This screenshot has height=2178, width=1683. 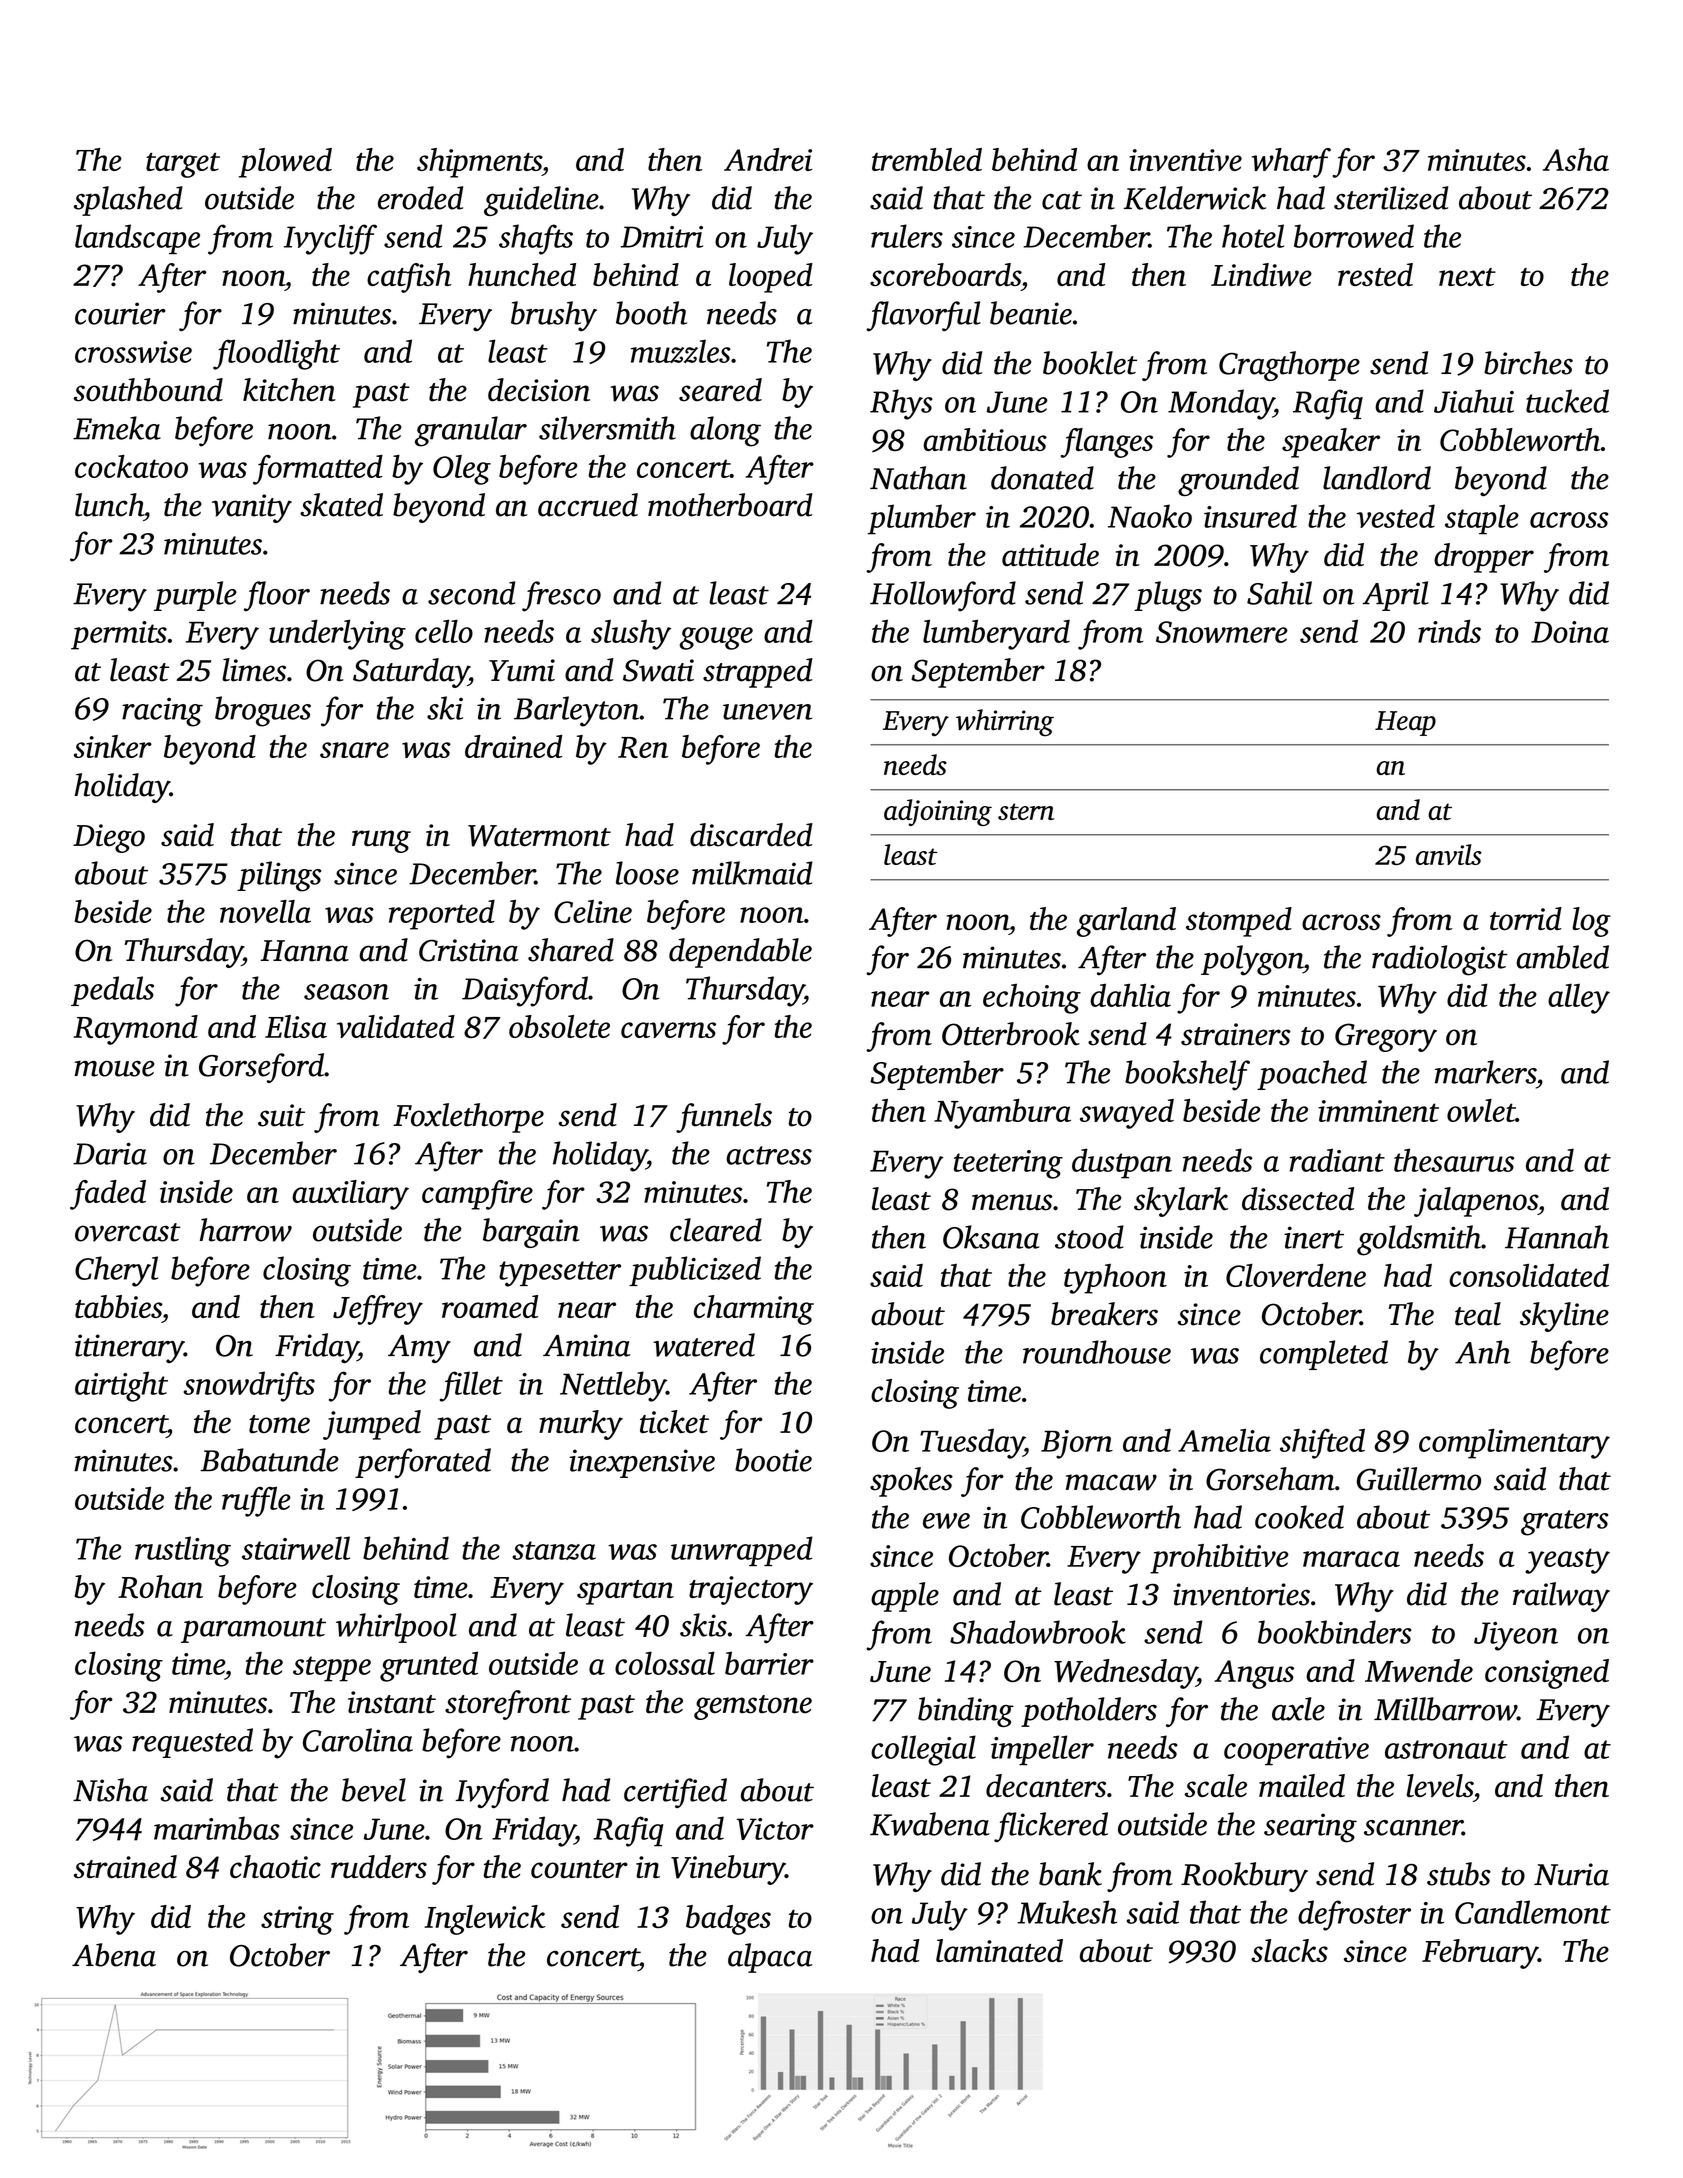 I want to click on Nuria, so click(x=1571, y=1874).
